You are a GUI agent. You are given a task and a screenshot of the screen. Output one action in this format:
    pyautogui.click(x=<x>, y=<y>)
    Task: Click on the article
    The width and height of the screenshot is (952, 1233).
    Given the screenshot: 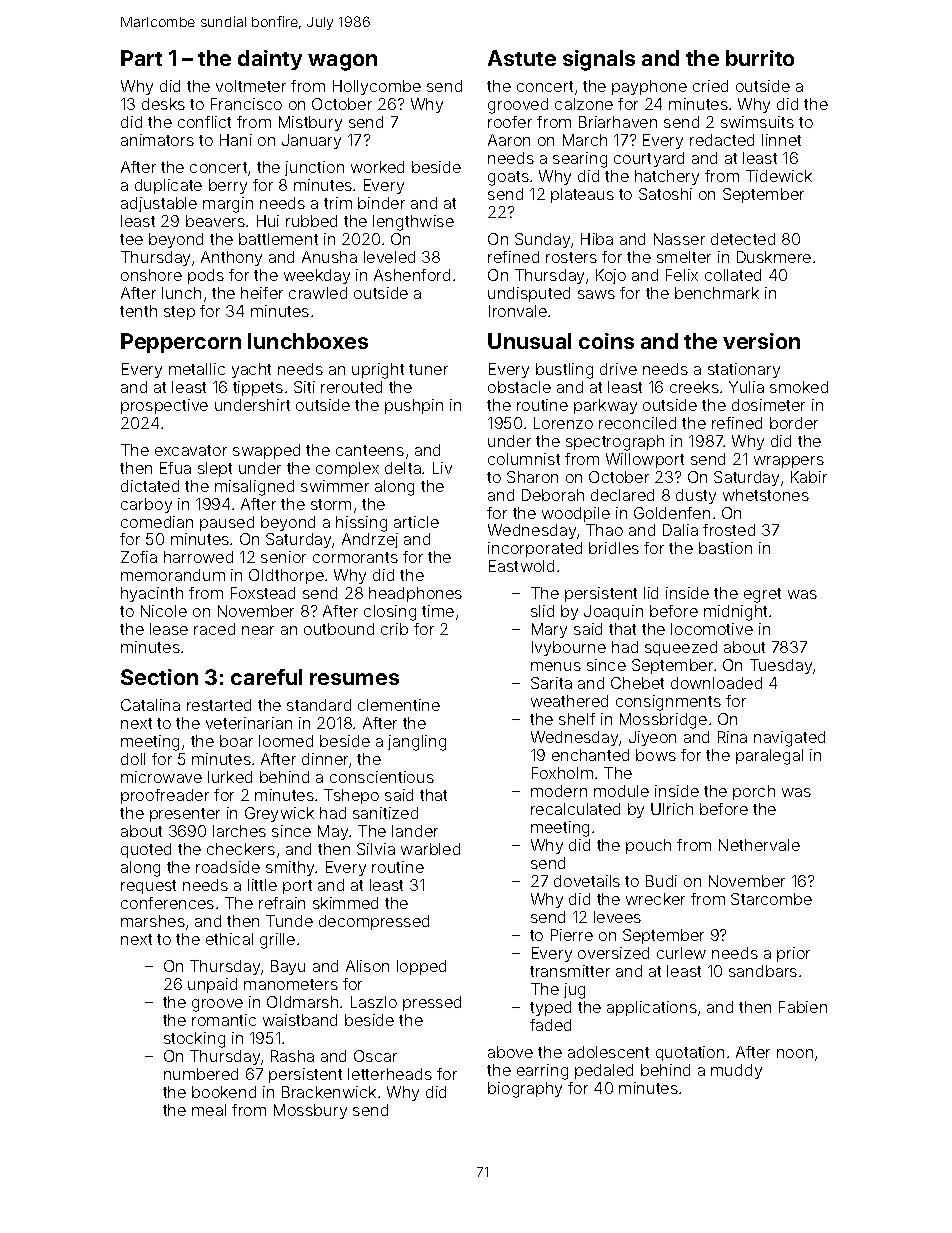 What is the action you would take?
    pyautogui.click(x=416, y=522)
